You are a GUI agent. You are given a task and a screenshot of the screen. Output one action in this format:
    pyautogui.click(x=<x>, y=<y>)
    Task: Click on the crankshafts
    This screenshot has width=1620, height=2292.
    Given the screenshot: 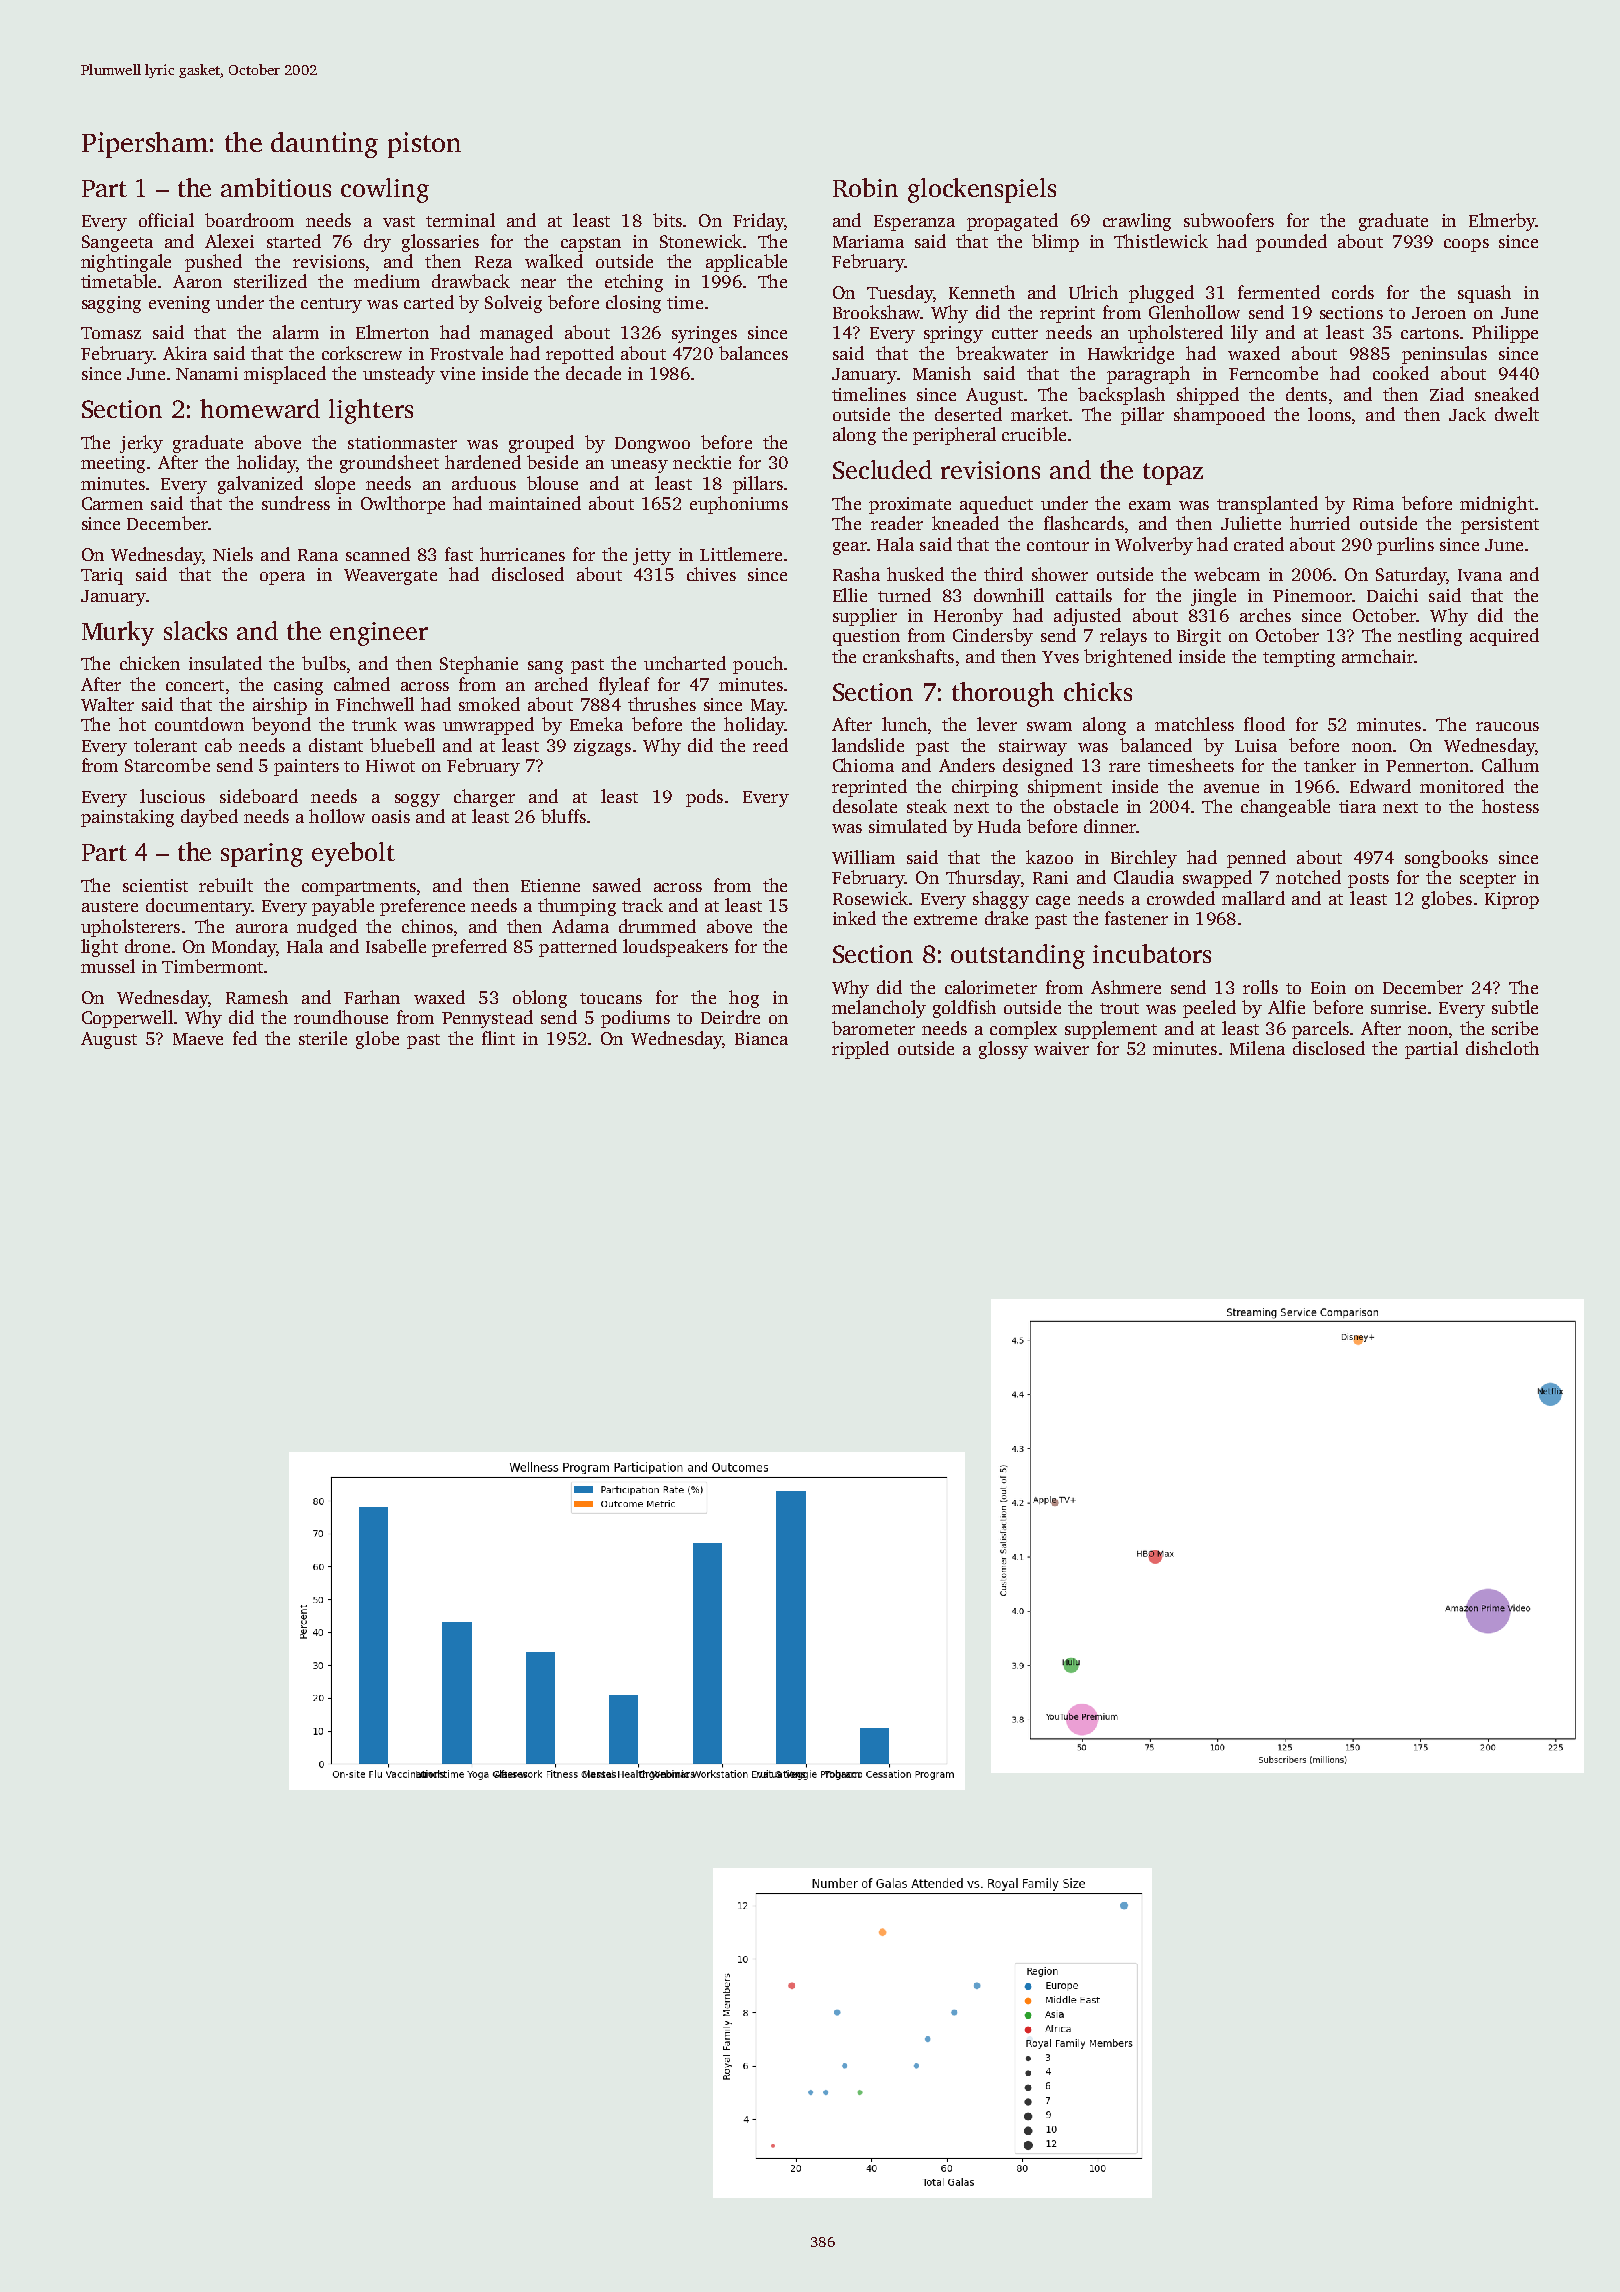 What is the action you would take?
    pyautogui.click(x=908, y=656)
